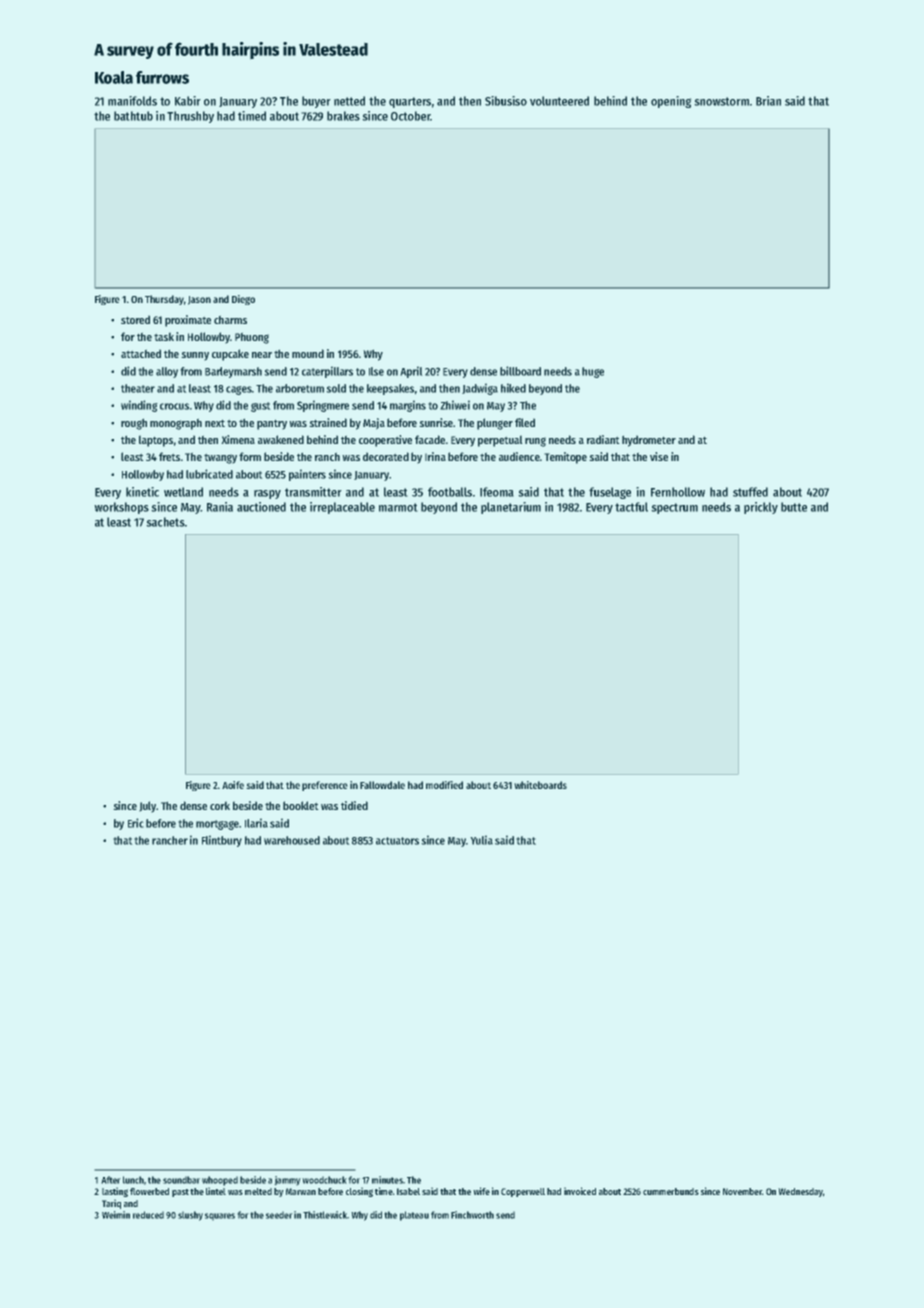 The image size is (924, 1308). I want to click on jammy, so click(287, 1181).
